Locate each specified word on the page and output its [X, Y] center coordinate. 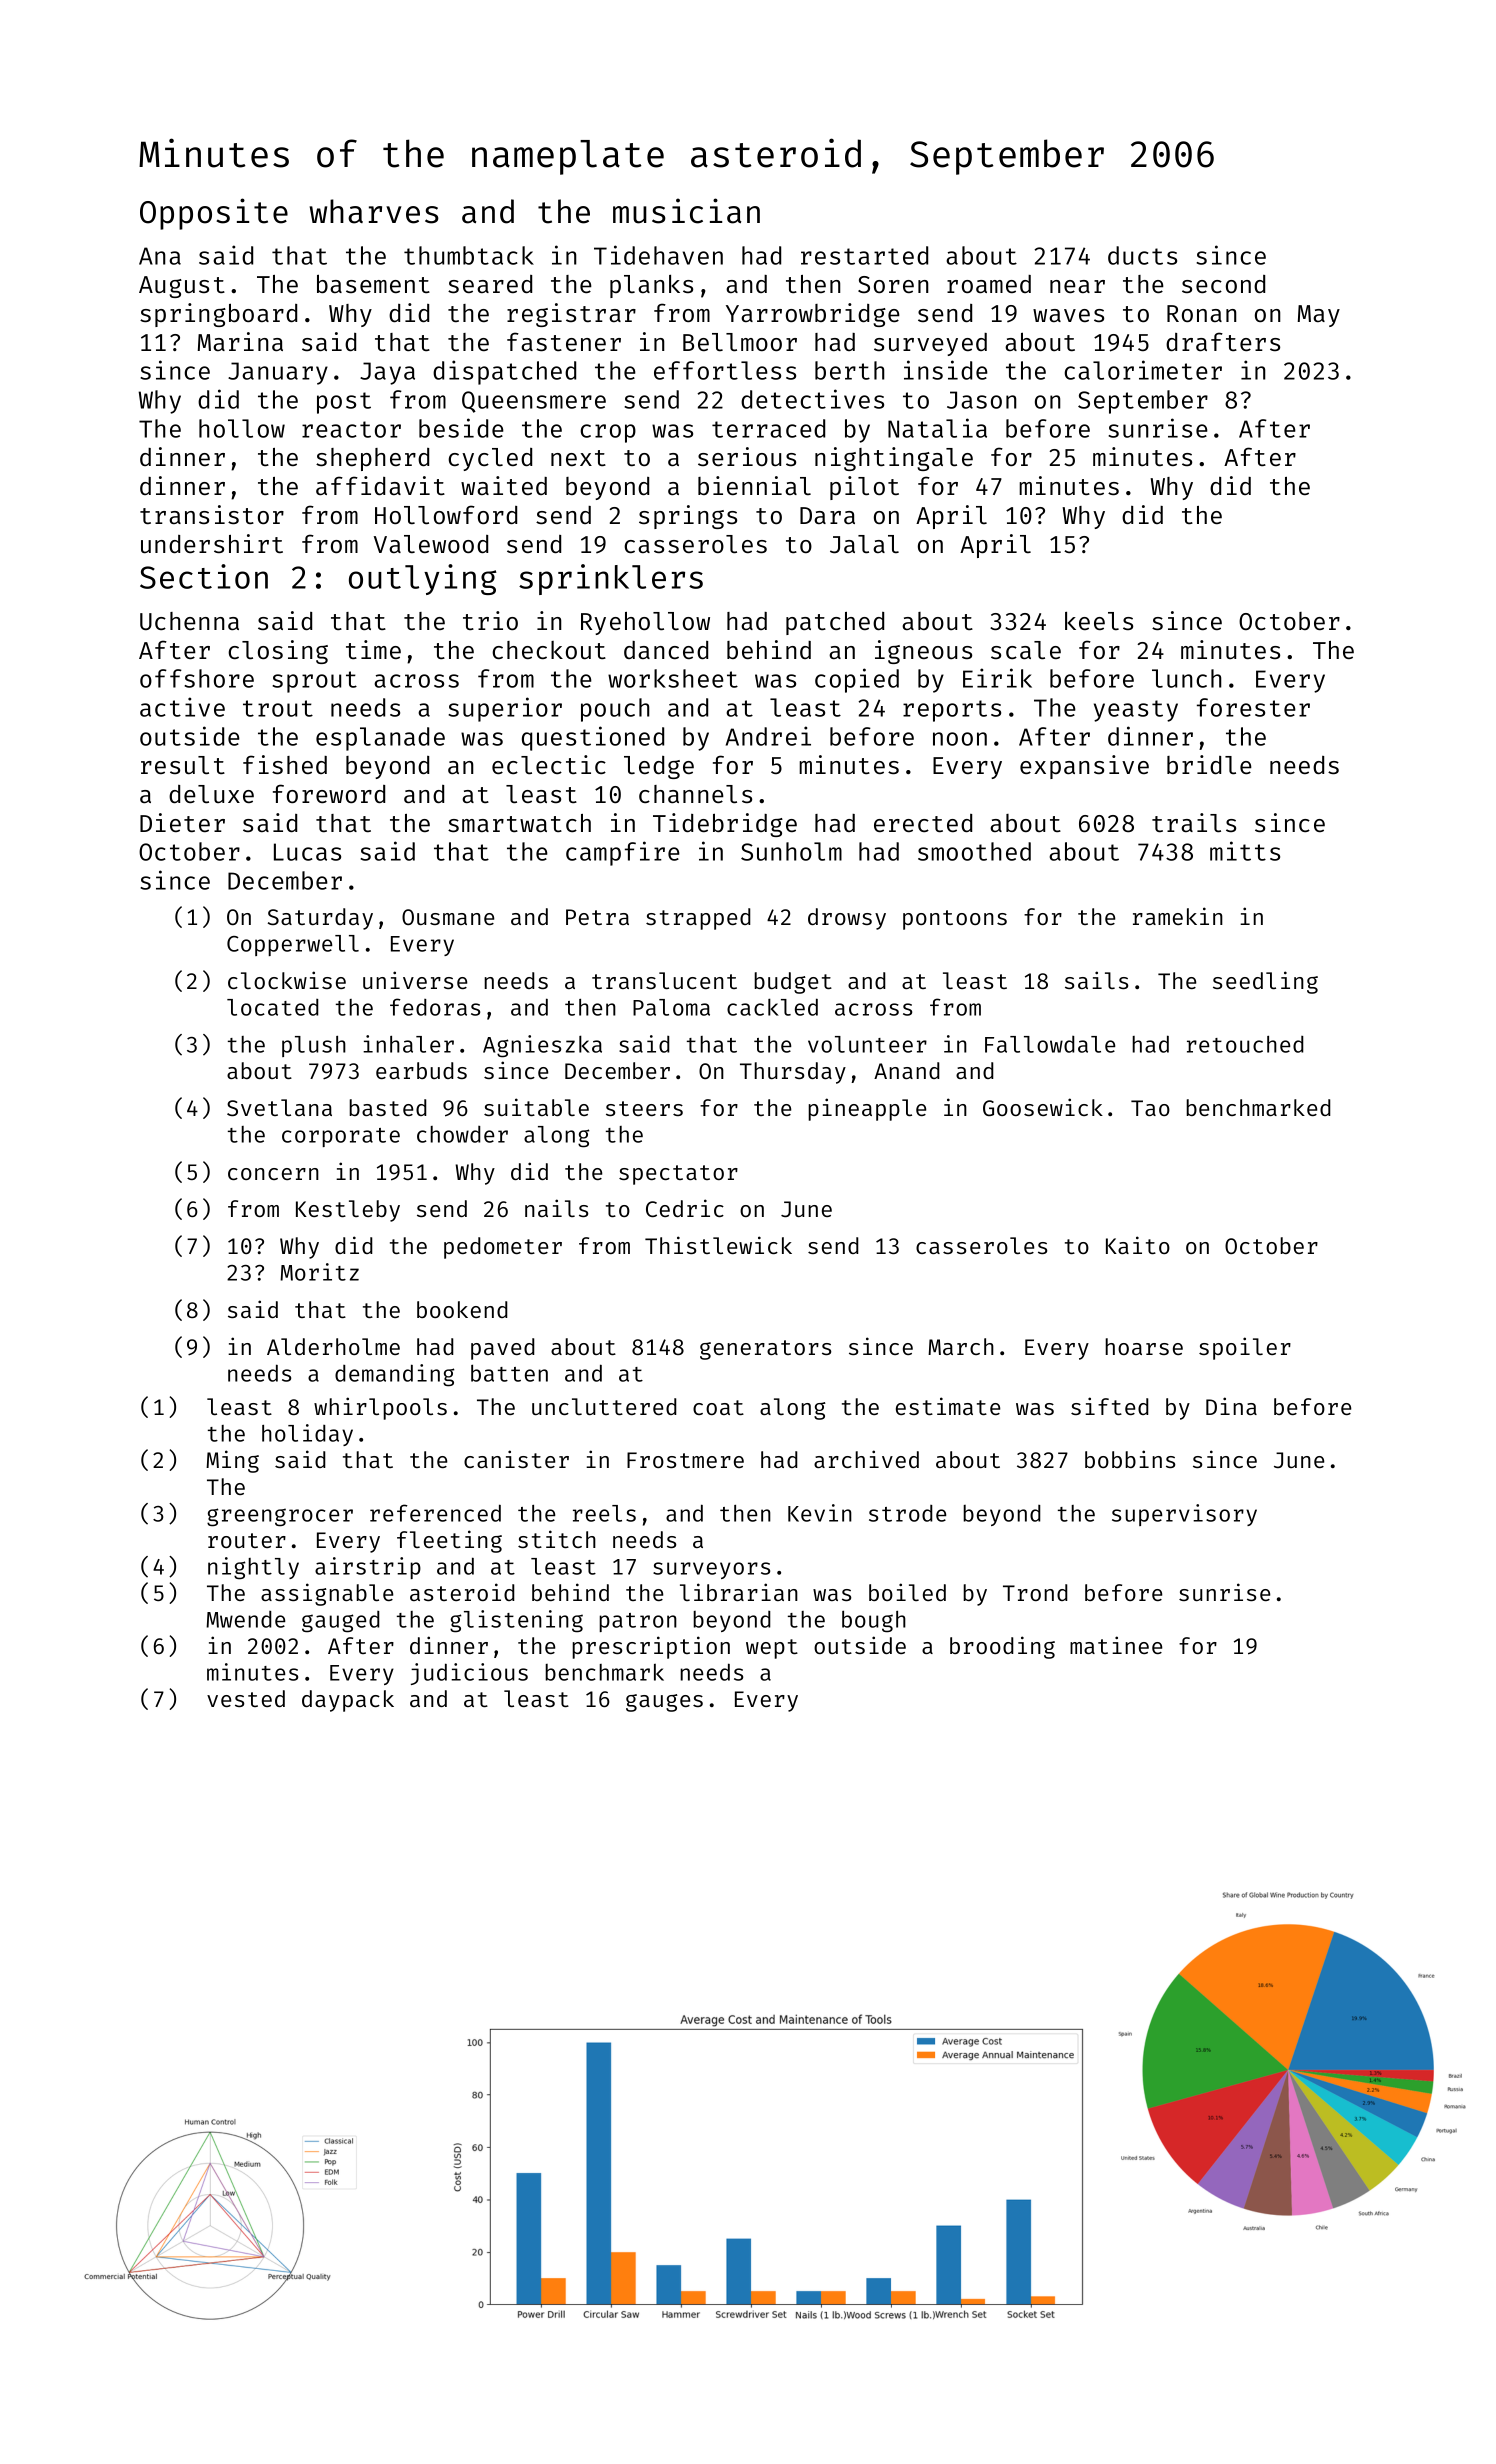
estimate [948, 1406]
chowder [462, 1134]
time [373, 649]
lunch [1186, 678]
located [272, 1007]
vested [246, 1698]
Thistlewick [718, 1245]
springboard [218, 315]
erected [923, 823]
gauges [664, 1703]
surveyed [930, 344]
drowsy [847, 919]
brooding [1002, 1647]
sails [1096, 980]
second [1223, 284]
